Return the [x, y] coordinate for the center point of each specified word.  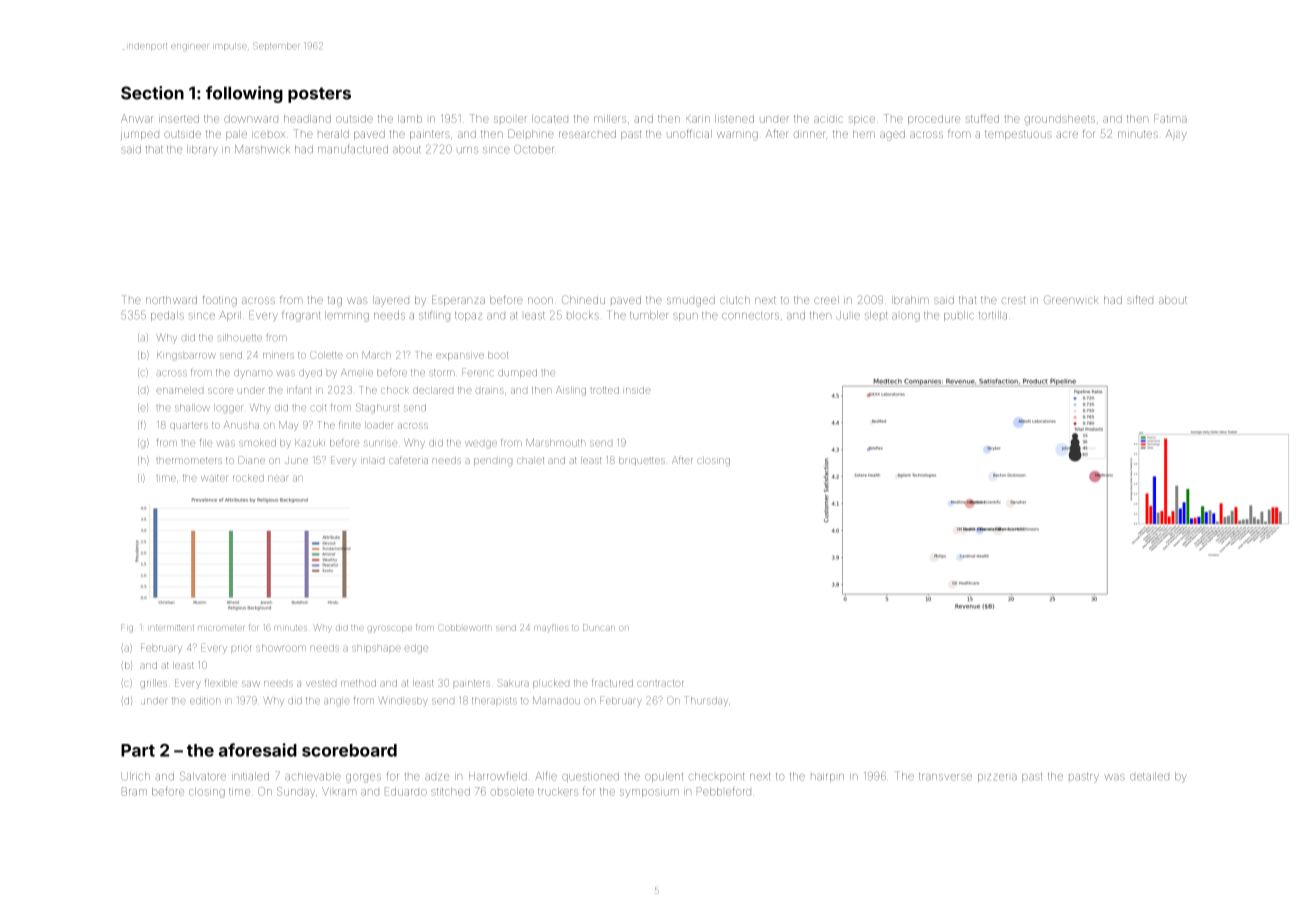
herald [333, 134]
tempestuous [1018, 135]
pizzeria [997, 778]
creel [826, 300]
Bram [134, 791]
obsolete [512, 791]
